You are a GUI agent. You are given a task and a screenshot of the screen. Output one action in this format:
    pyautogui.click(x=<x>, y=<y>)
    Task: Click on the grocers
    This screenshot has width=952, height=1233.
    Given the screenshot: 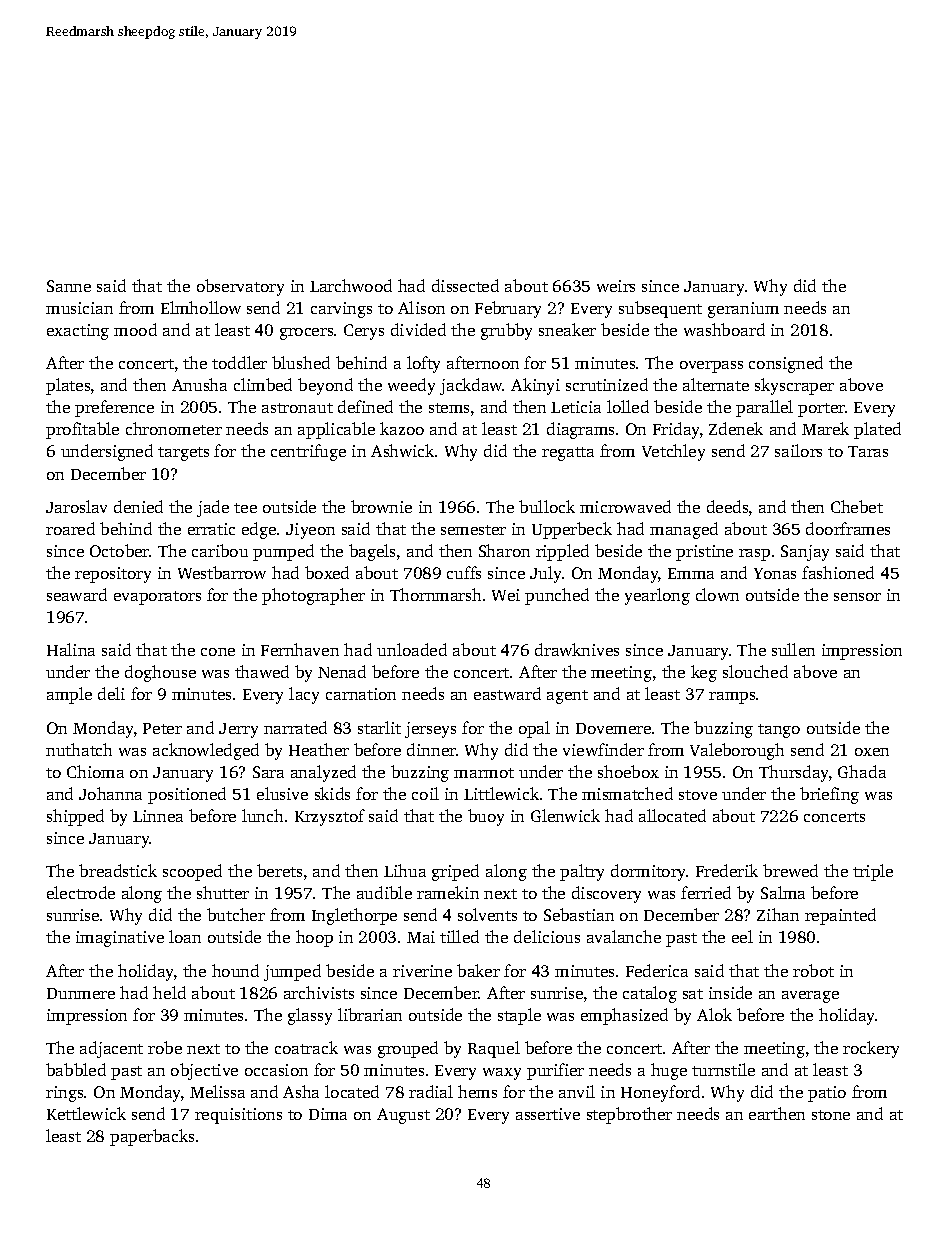 What is the action you would take?
    pyautogui.click(x=306, y=334)
